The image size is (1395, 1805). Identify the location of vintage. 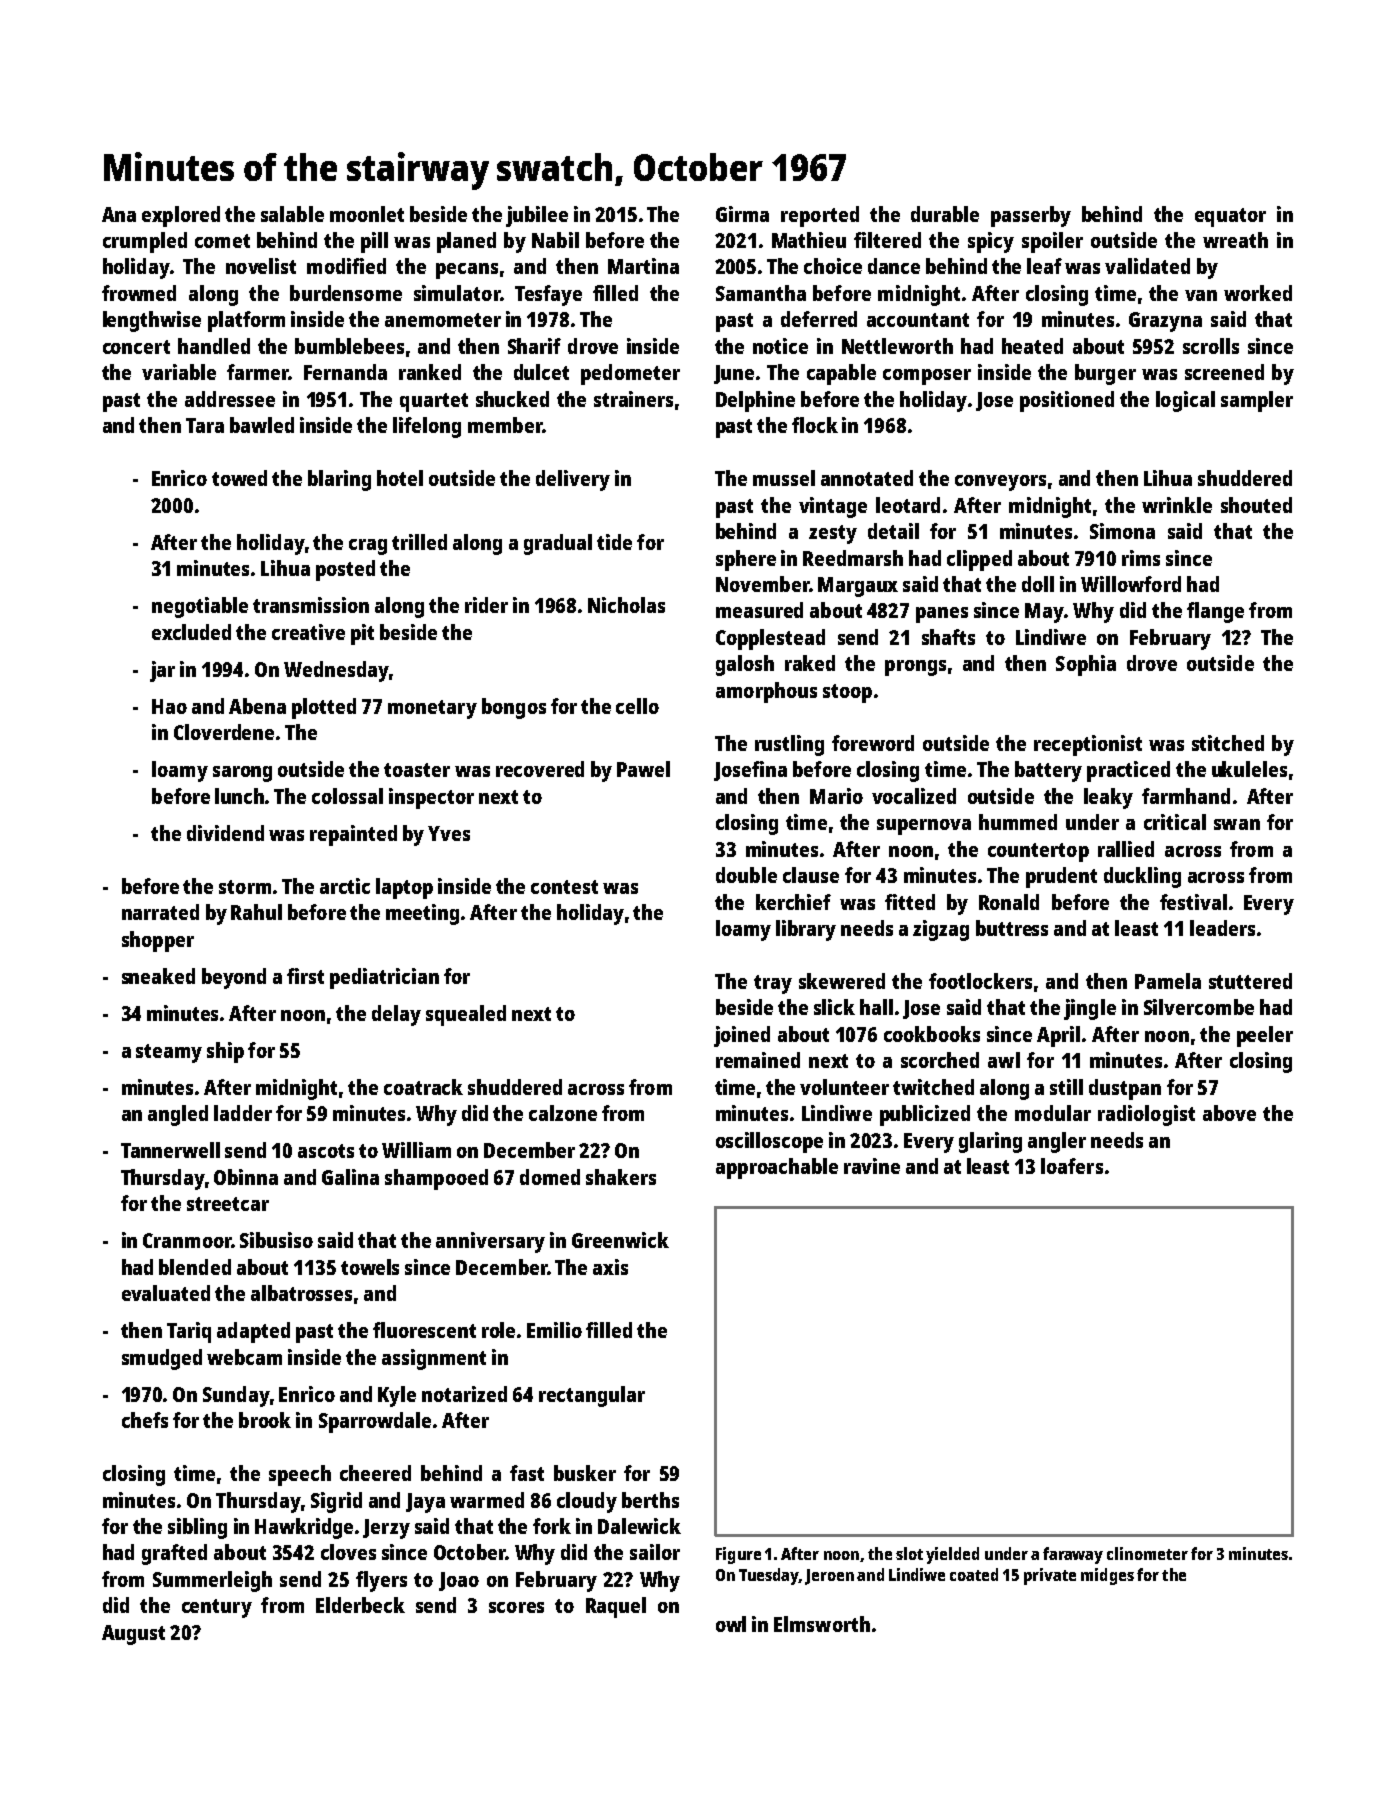
(833, 507).
